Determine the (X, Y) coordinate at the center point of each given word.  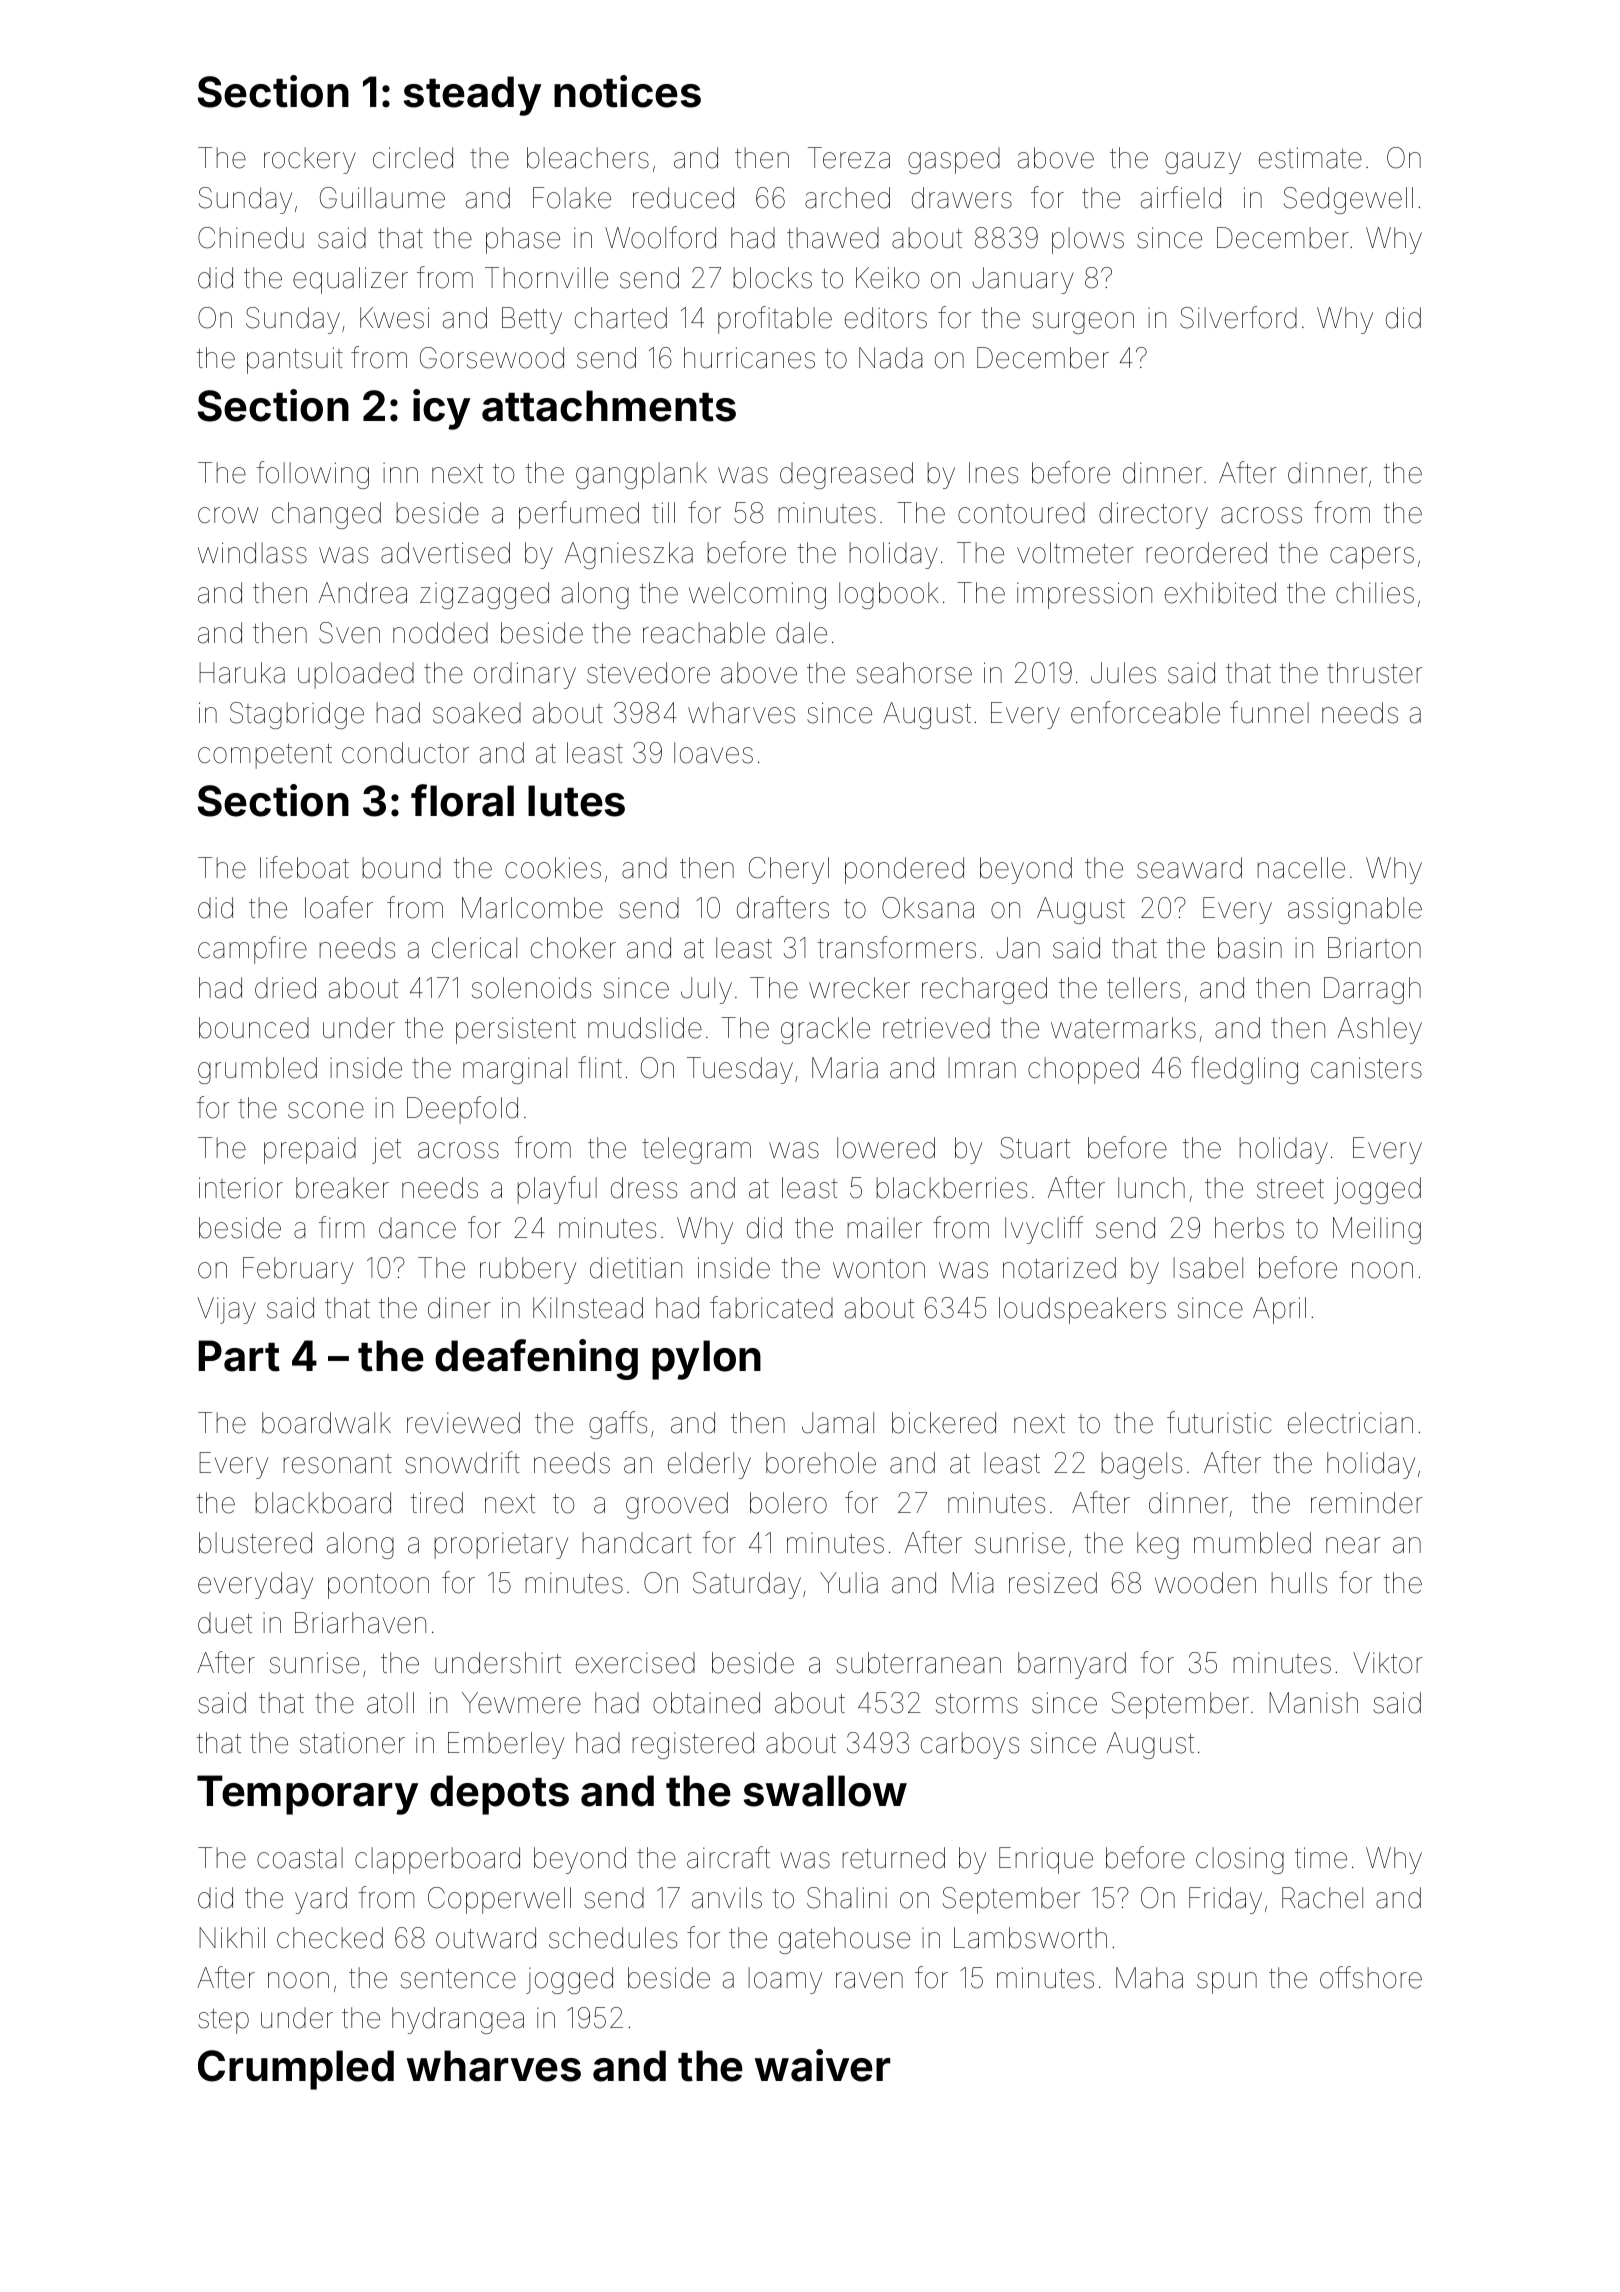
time (1321, 1858)
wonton (879, 1269)
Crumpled (296, 2070)
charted (621, 318)
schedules (613, 1938)
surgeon (1083, 323)
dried (285, 988)
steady (472, 96)
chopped (1083, 1070)
